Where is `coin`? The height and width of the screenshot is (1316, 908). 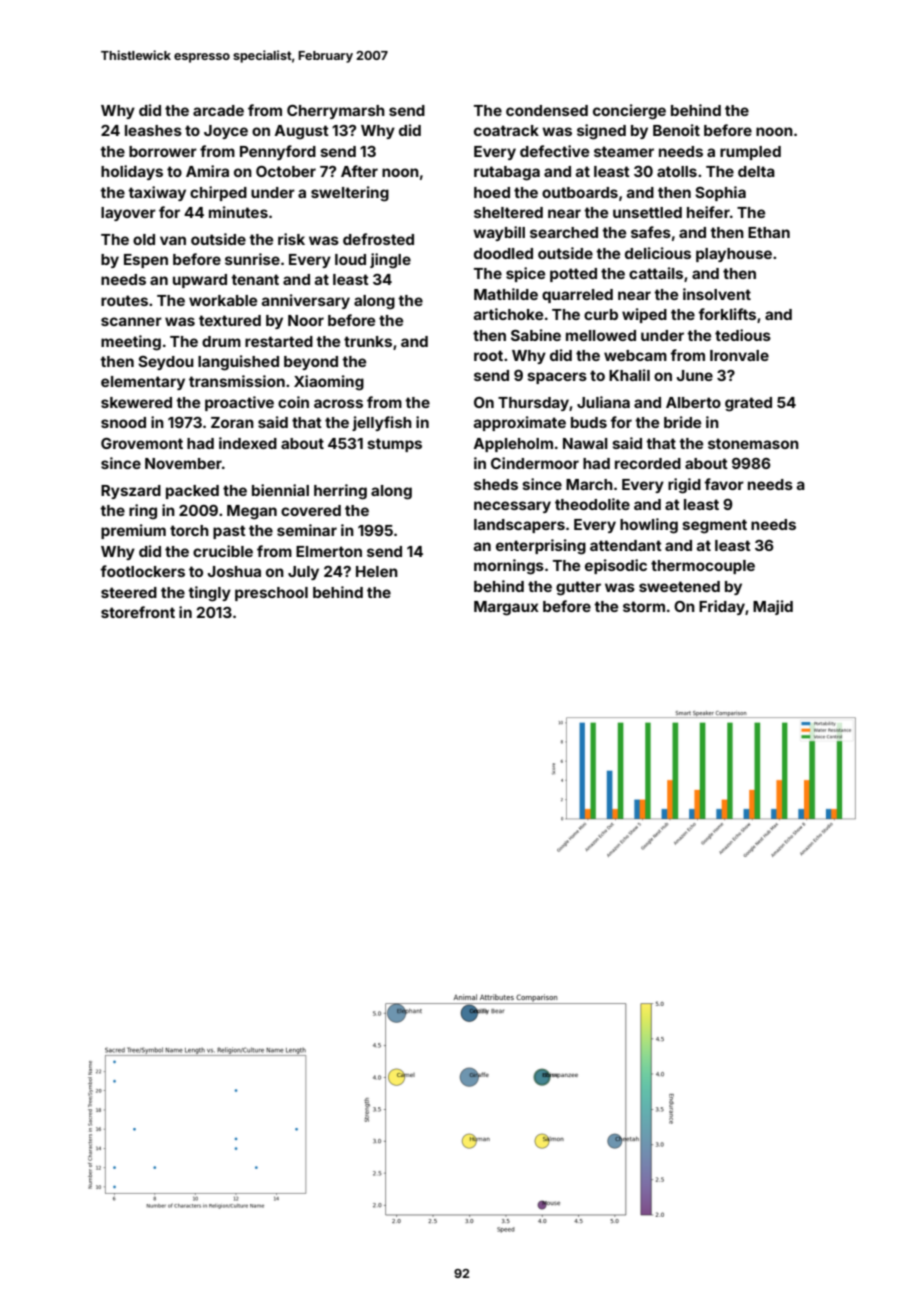
coin is located at coordinates (293, 402).
